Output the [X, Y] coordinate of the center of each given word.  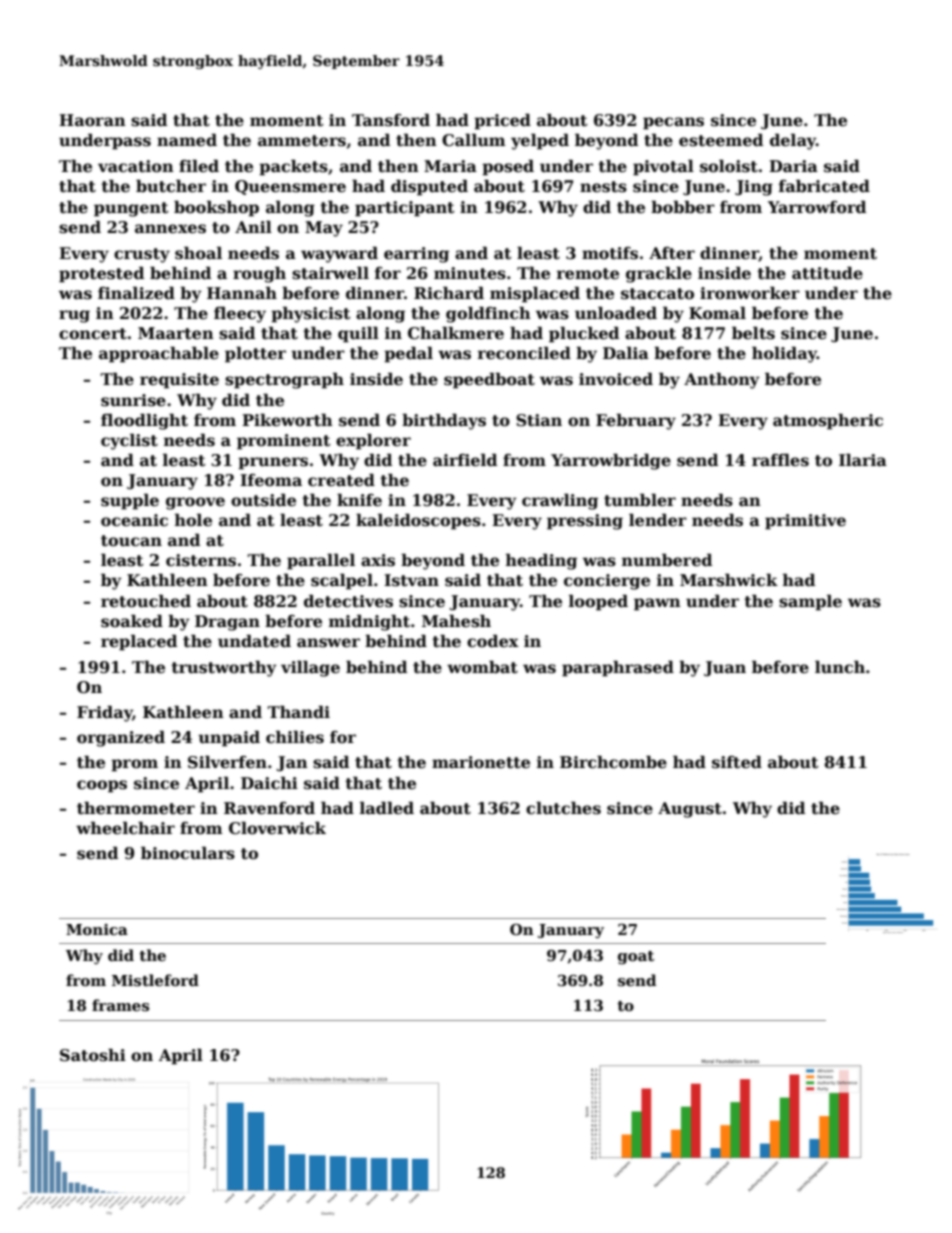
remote [588, 274]
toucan [131, 541]
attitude [827, 273]
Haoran [92, 120]
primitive [805, 522]
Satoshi [93, 1055]
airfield [465, 460]
